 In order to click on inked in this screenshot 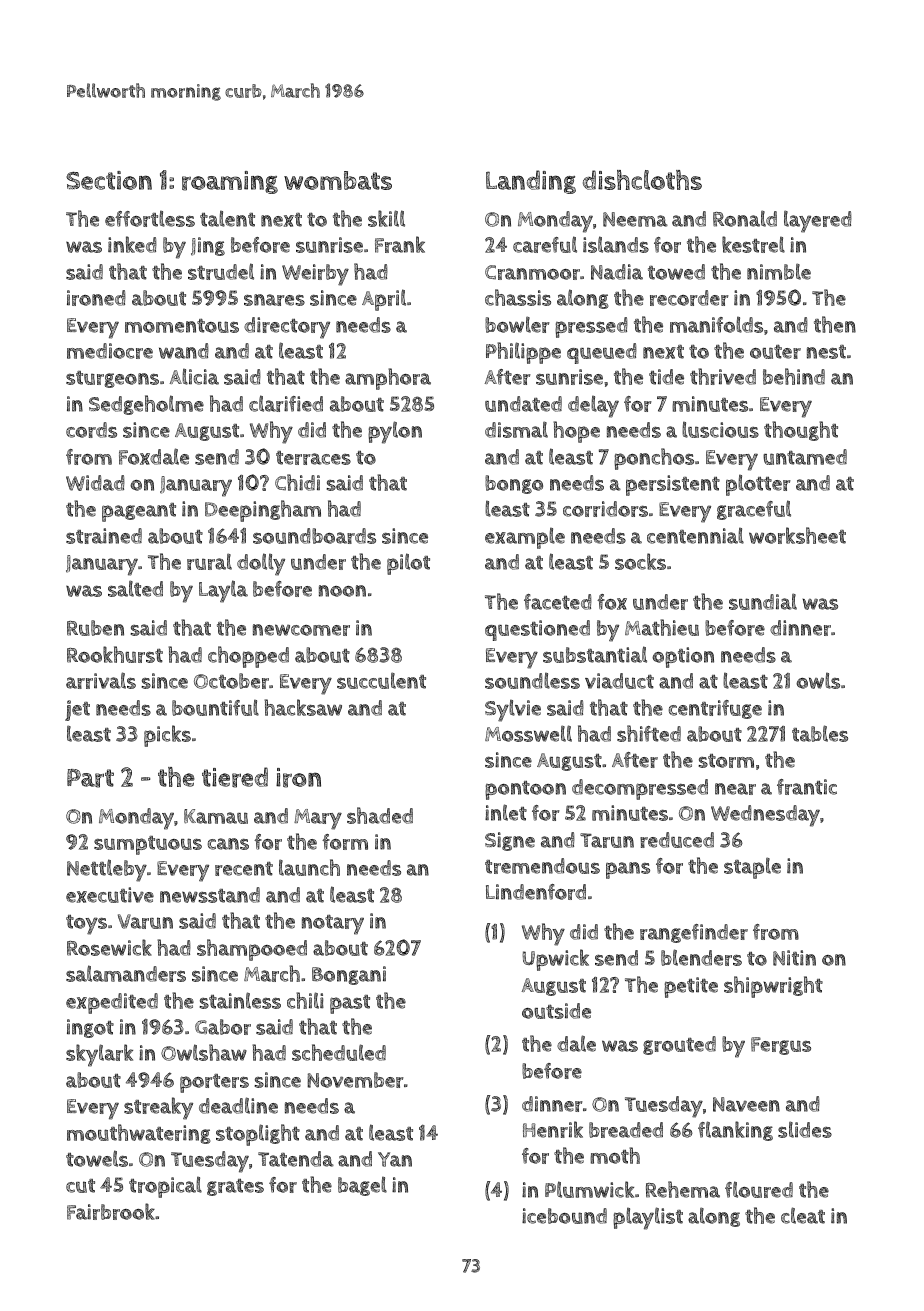, I will do `click(132, 244)`.
